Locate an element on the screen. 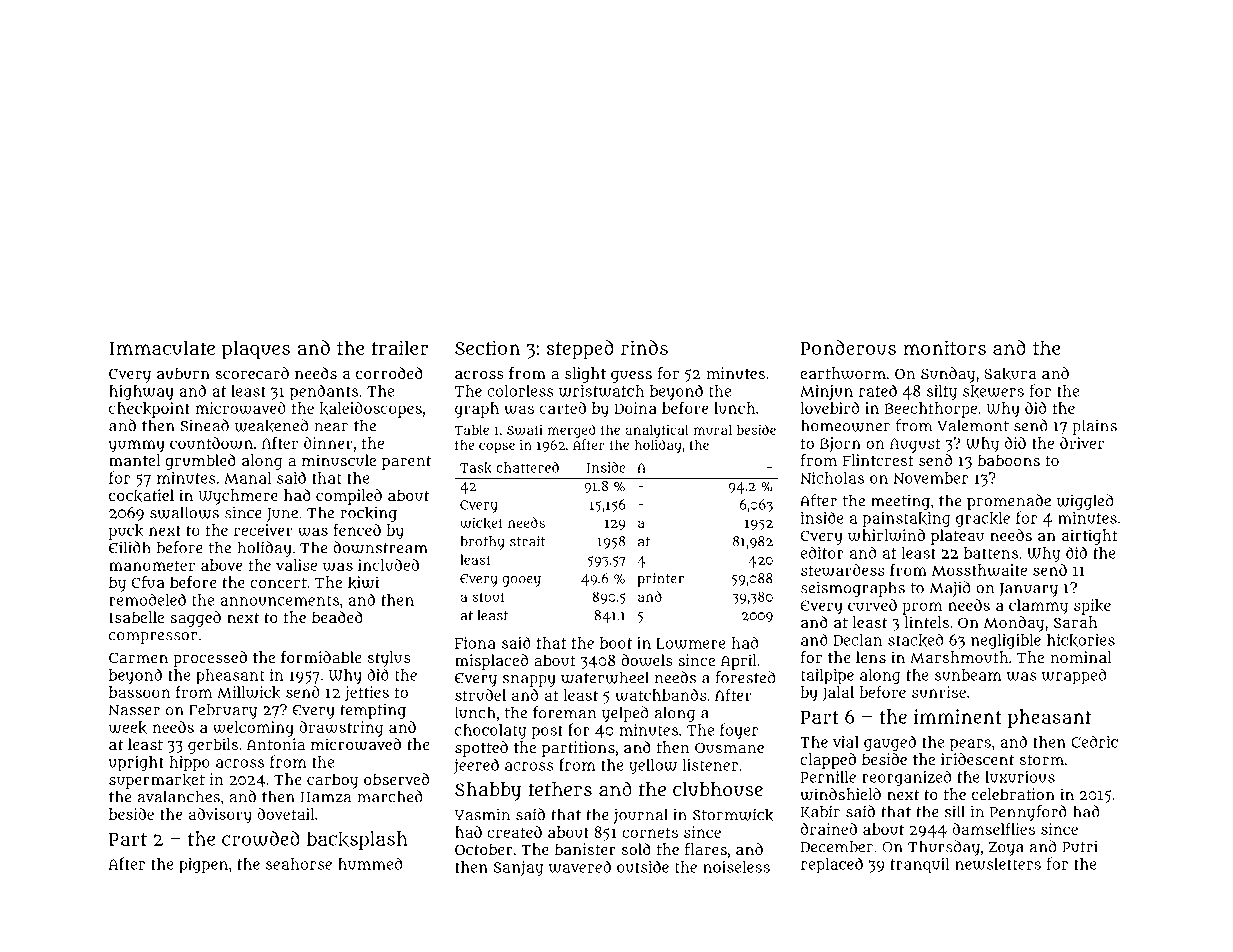  monitors is located at coordinates (944, 347).
